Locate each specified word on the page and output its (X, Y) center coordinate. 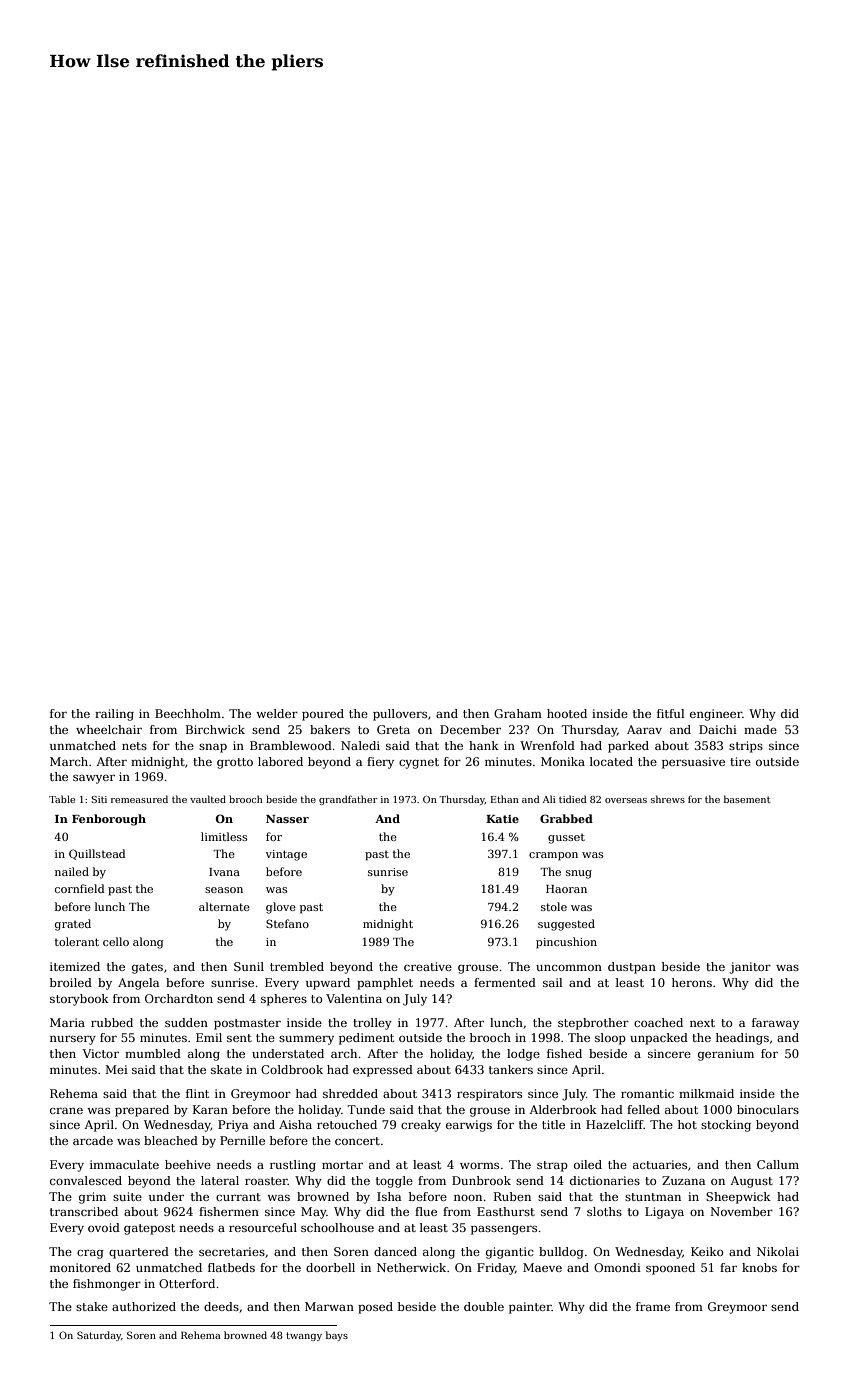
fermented (505, 982)
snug (579, 874)
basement (747, 799)
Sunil (249, 966)
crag (90, 1254)
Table (62, 799)
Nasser (287, 819)
